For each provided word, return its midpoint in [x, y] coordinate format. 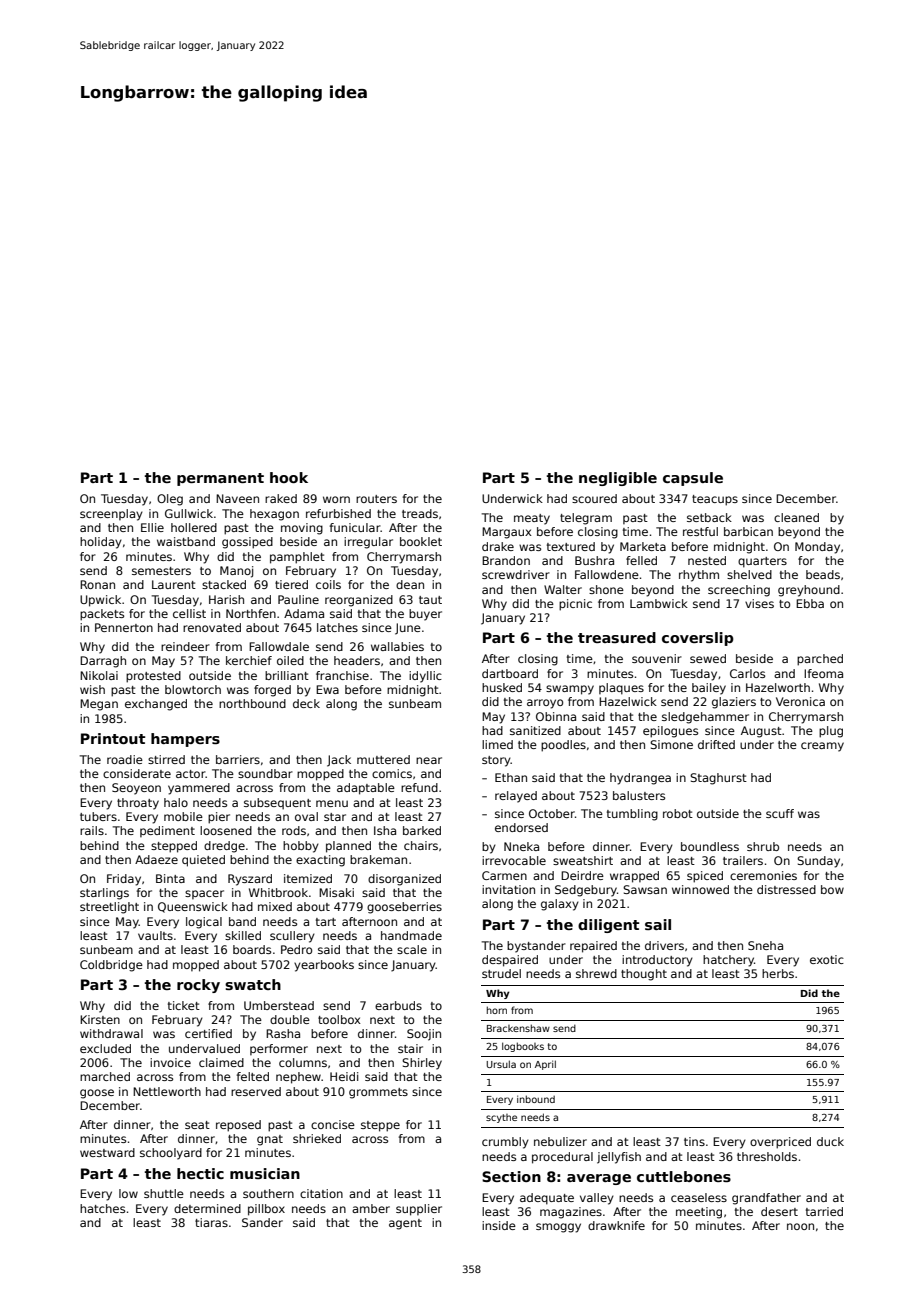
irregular [368, 543]
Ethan [511, 777]
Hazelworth [778, 687]
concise [333, 1124]
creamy [822, 747]
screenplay [111, 515]
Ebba [810, 603]
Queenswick [193, 907]
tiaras [211, 1222]
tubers [98, 816]
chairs [421, 845]
